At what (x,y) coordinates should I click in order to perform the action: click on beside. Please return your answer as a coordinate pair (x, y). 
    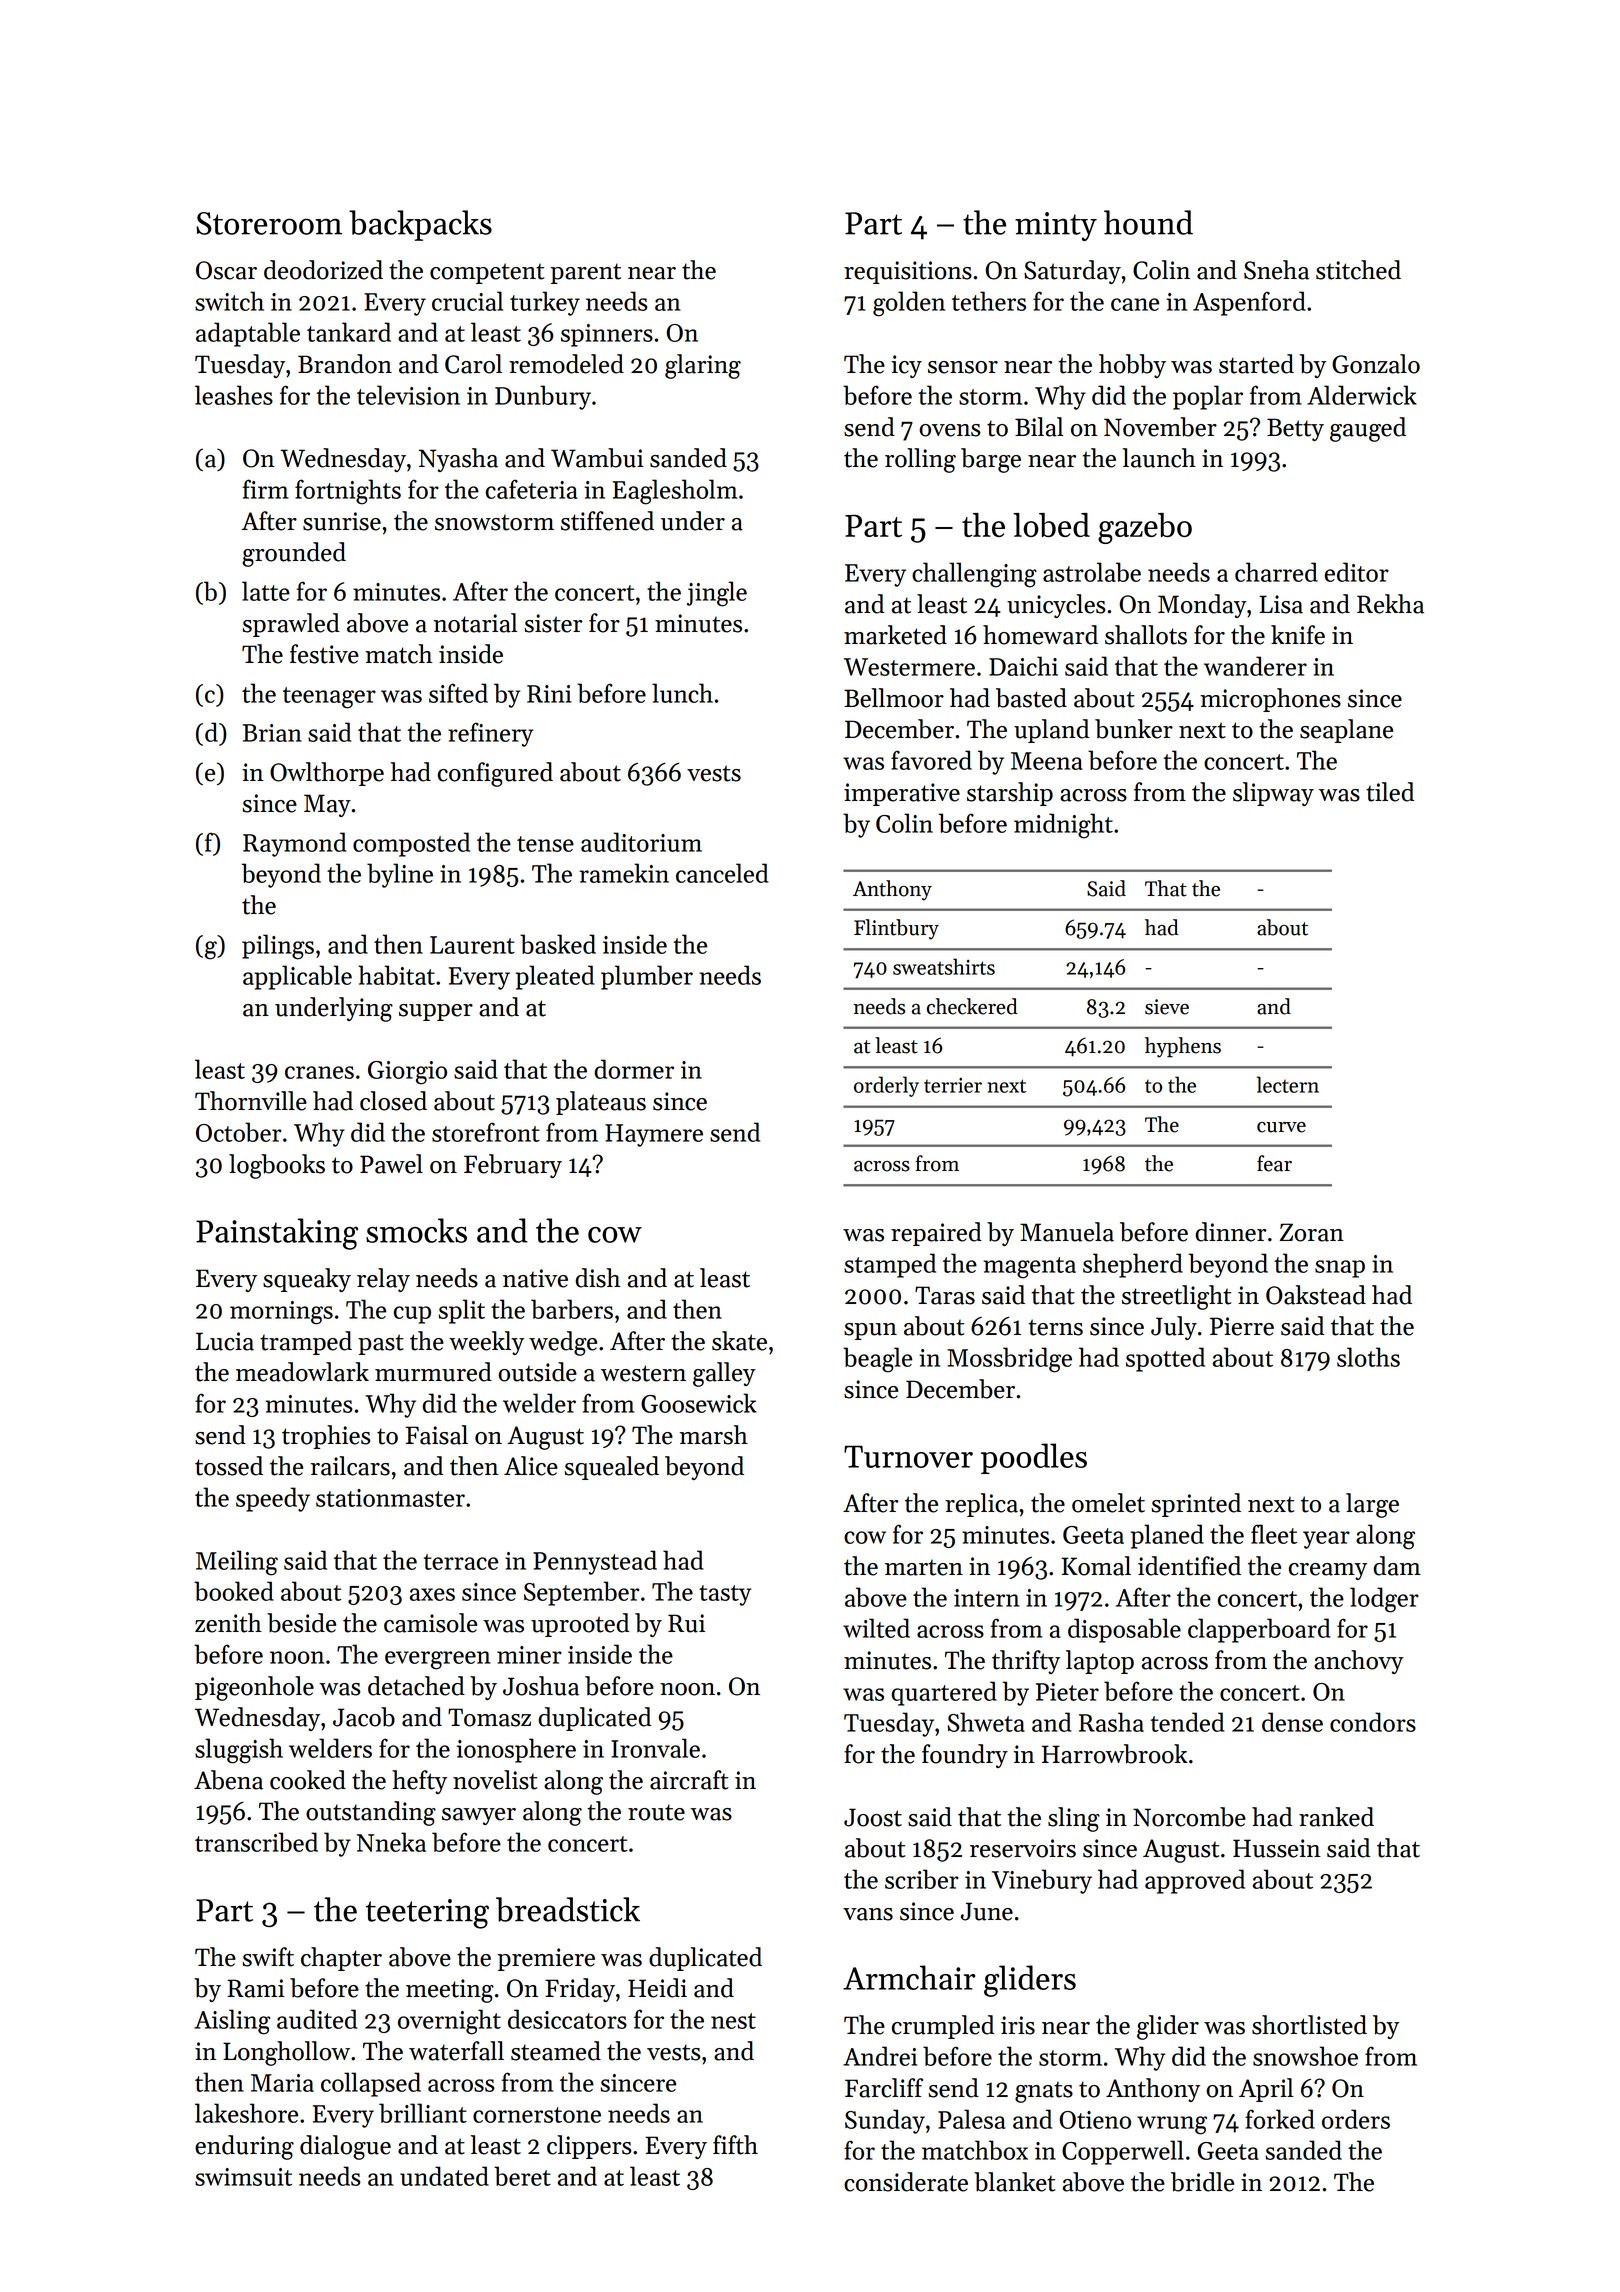
    Looking at the image, I should click on (301, 1623).
